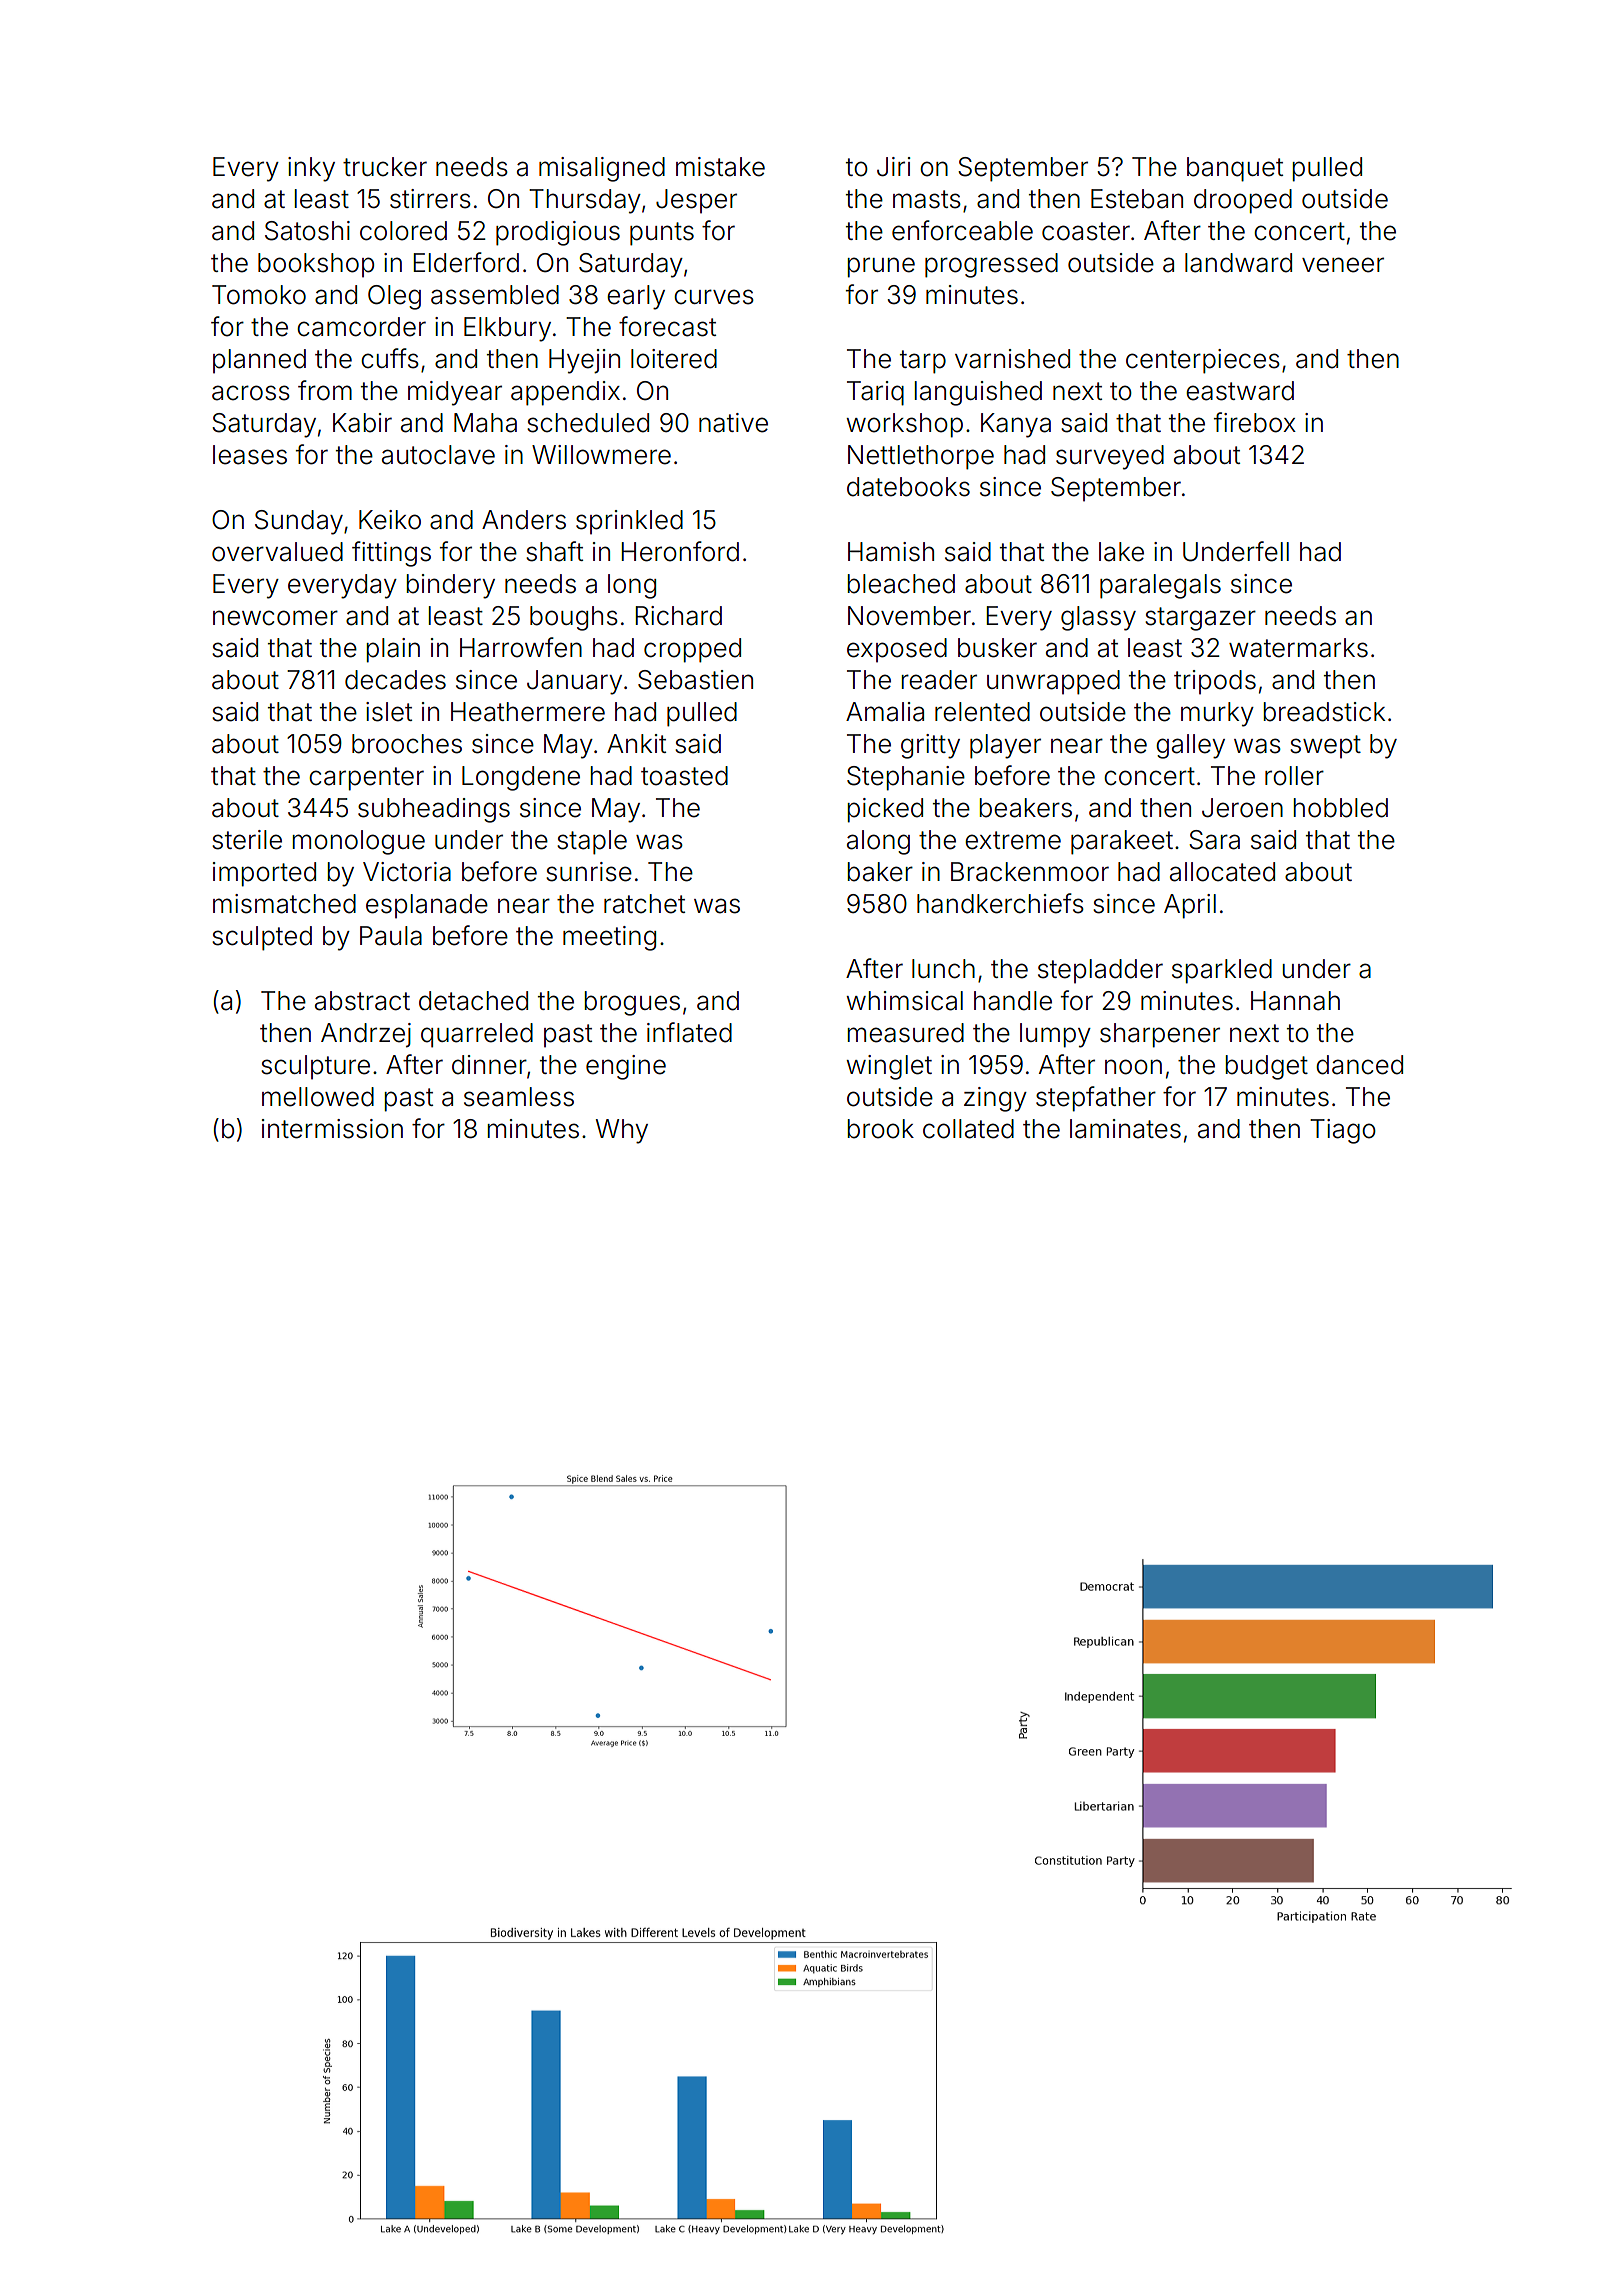  I want to click on hobbled, so click(1340, 808).
